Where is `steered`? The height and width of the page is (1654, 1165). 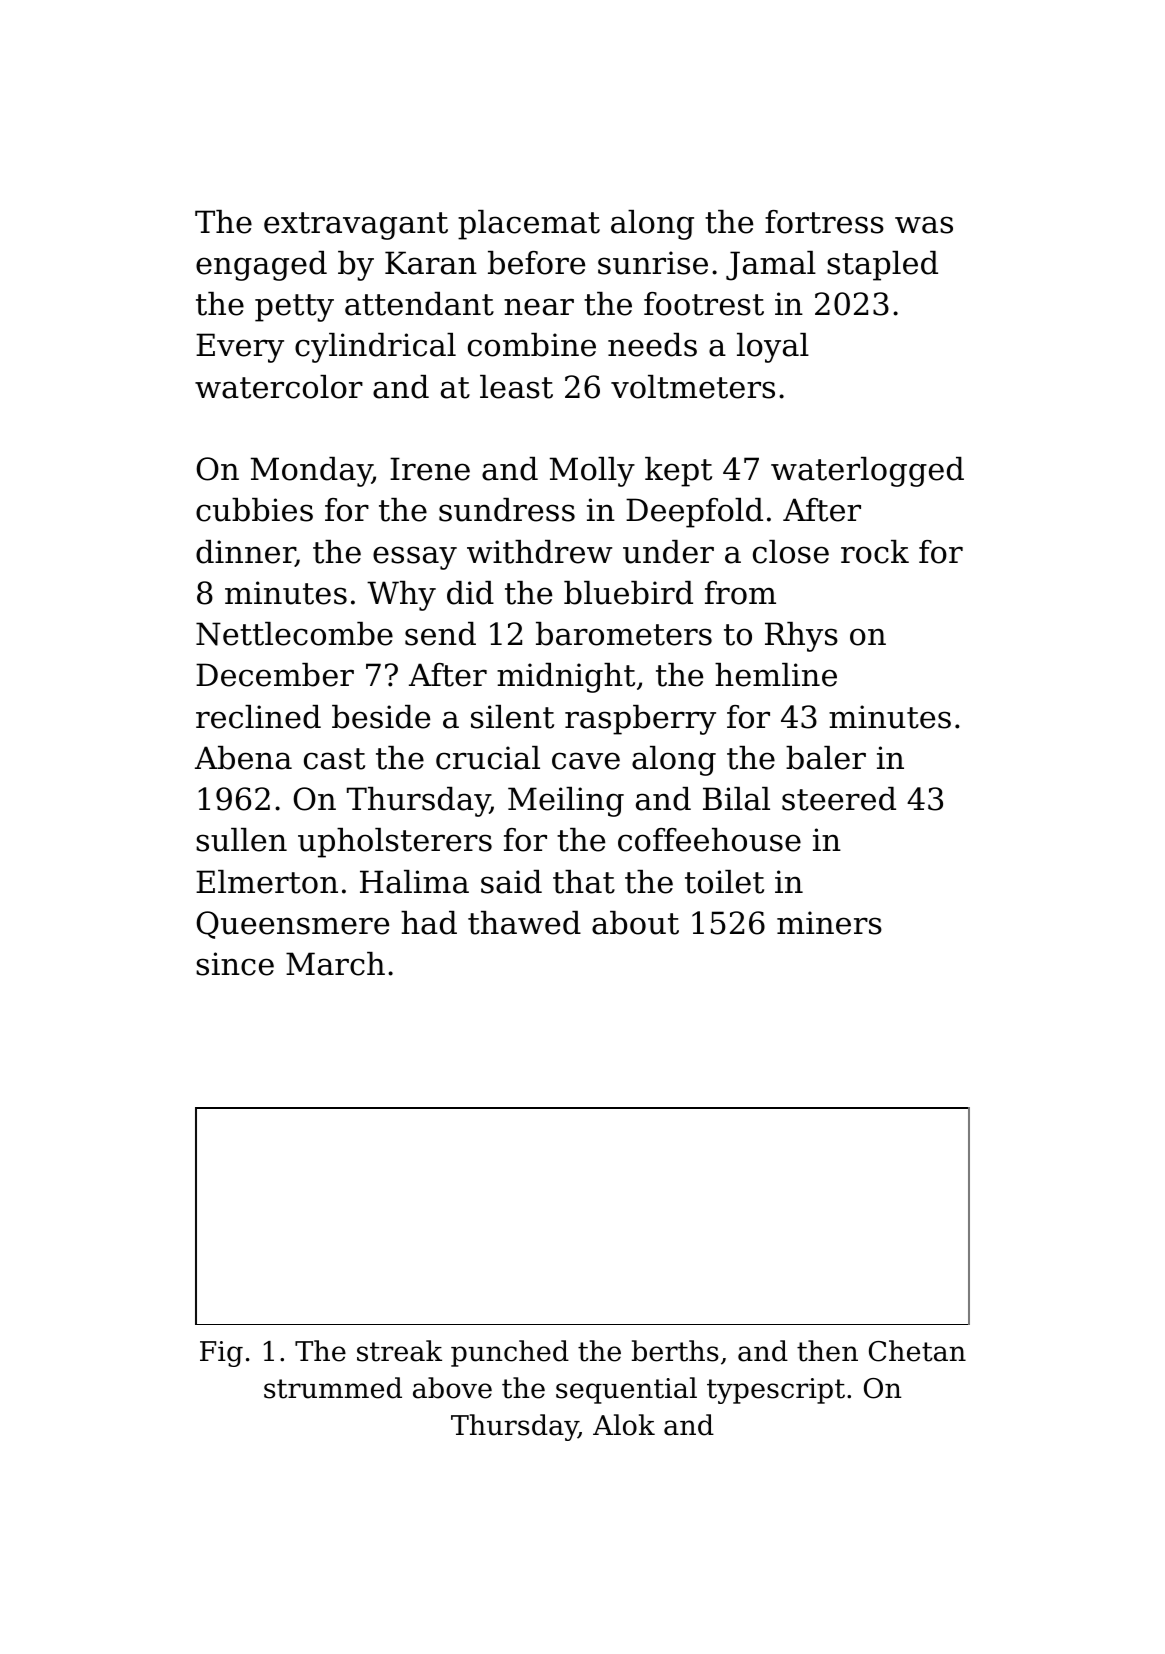 steered is located at coordinates (839, 799).
